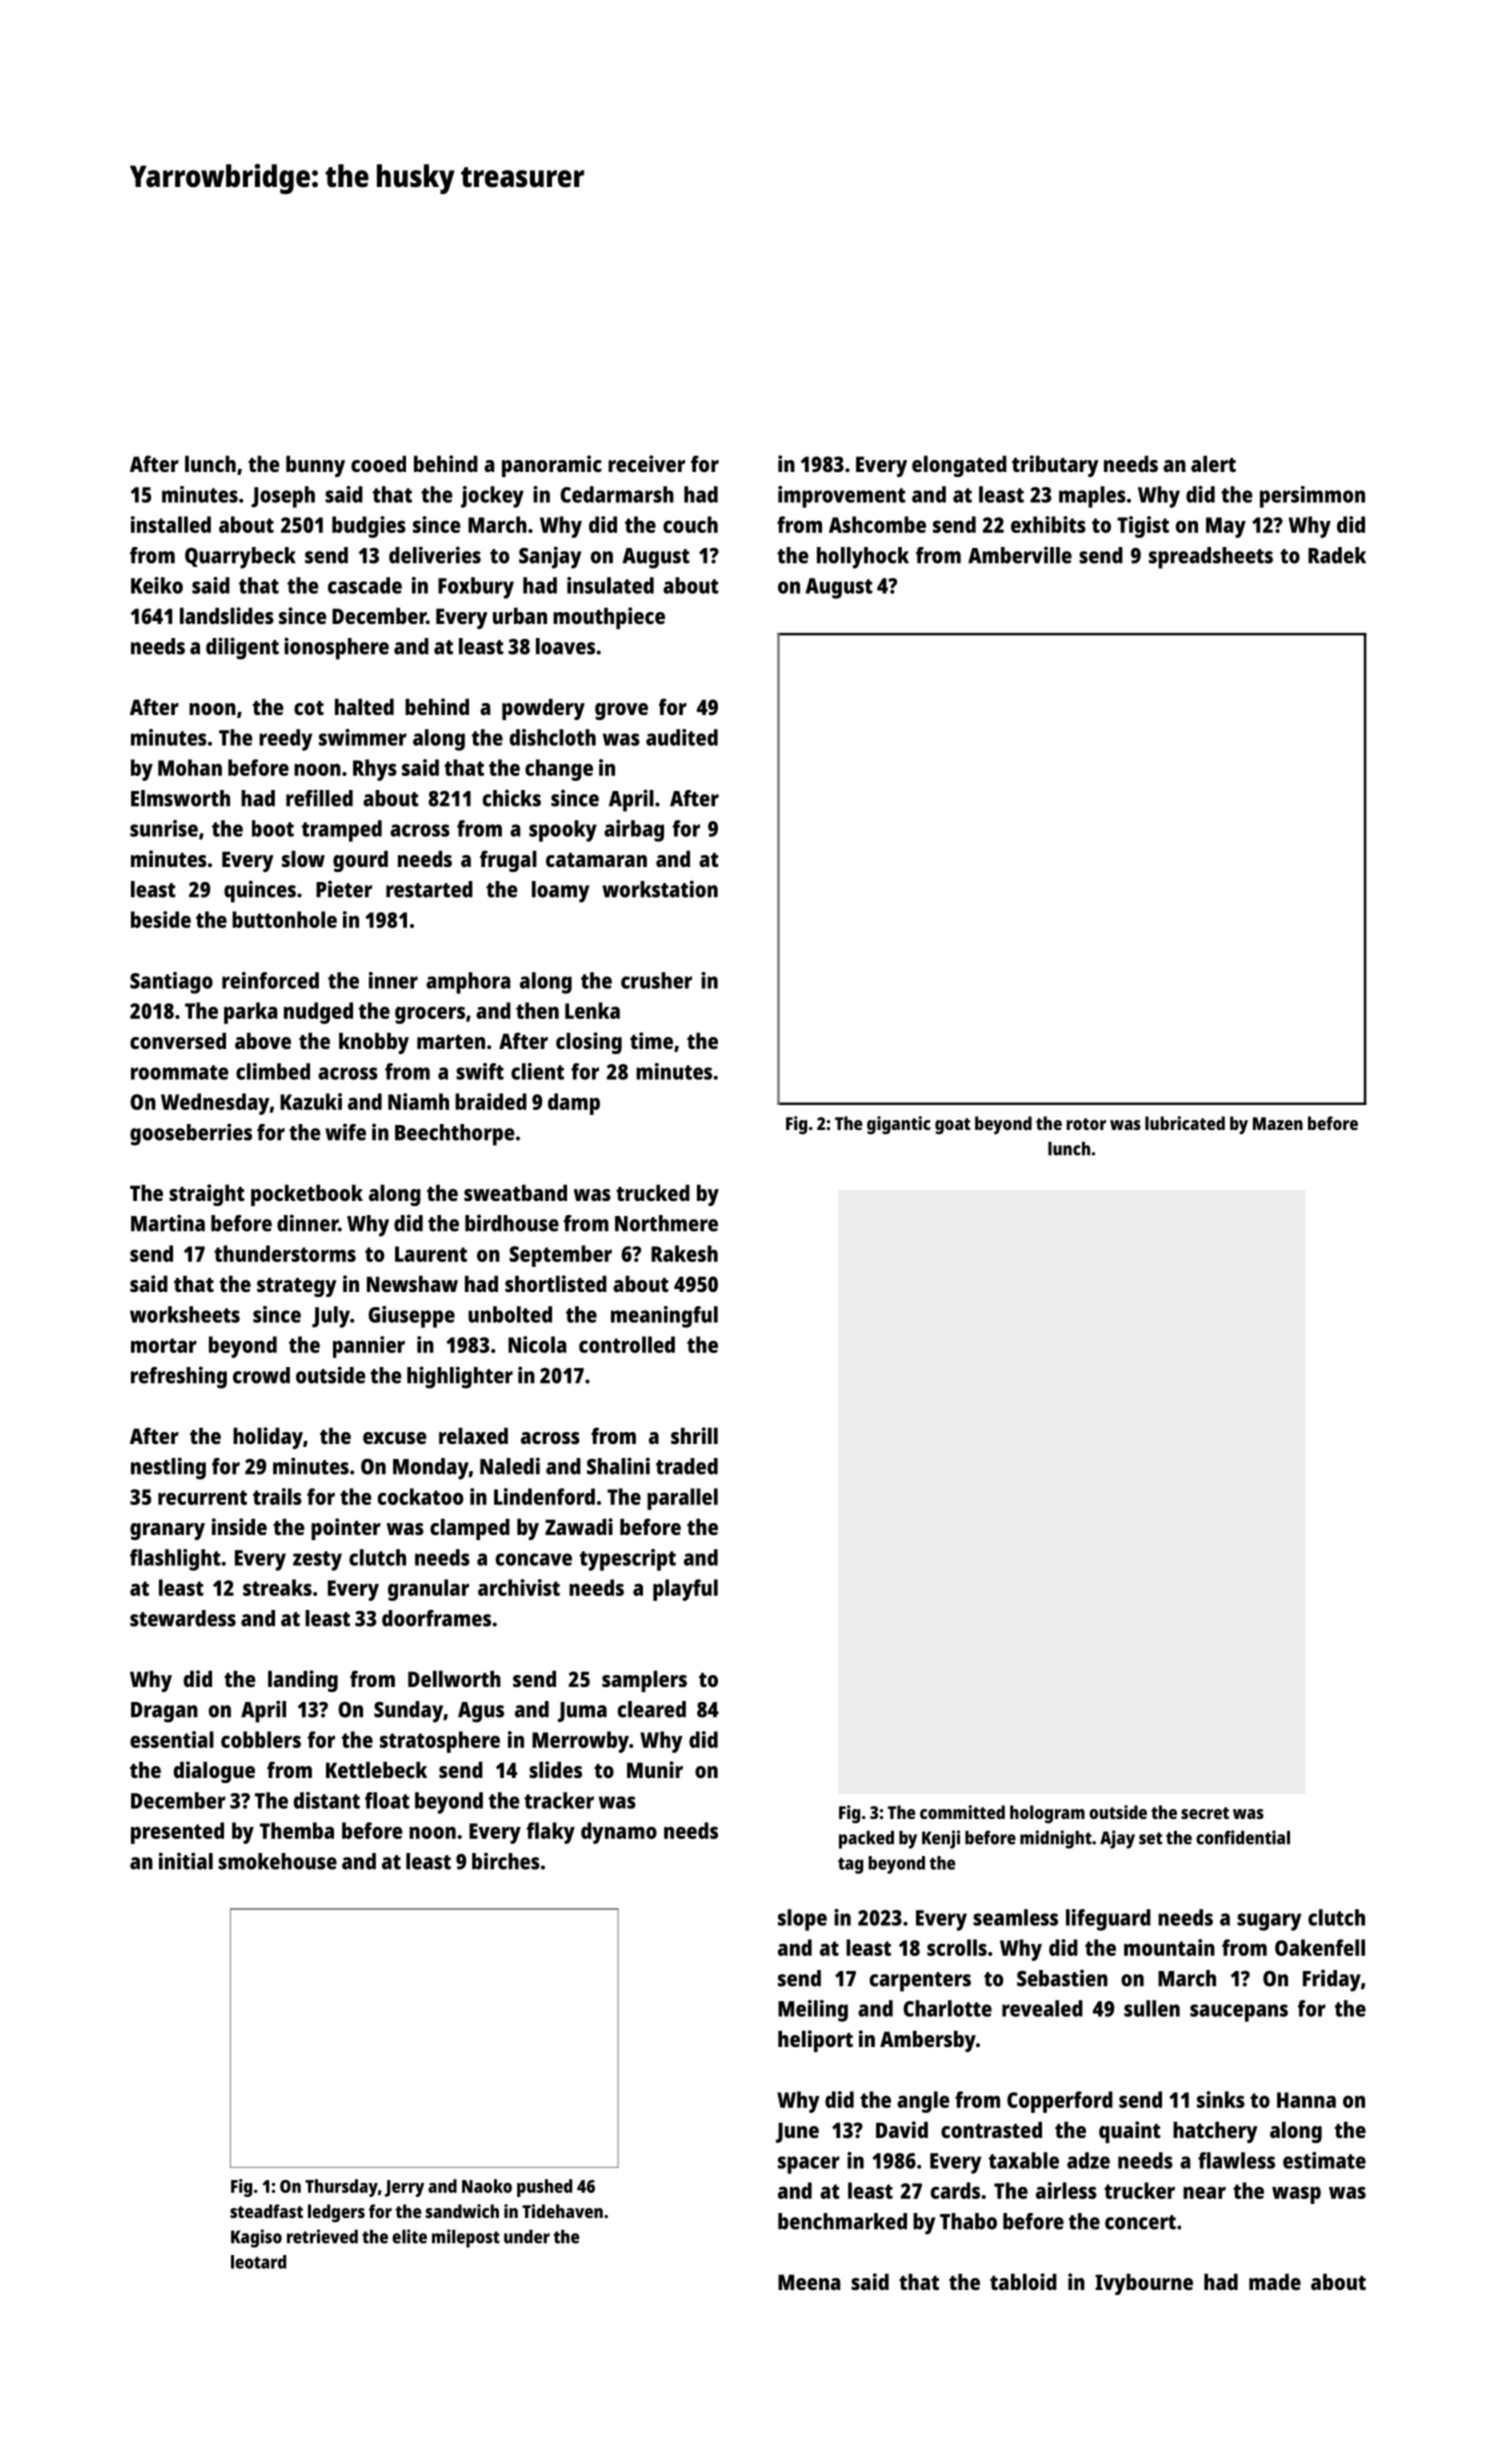  What do you see at coordinates (1060, 2102) in the screenshot?
I see `Copperford` at bounding box center [1060, 2102].
